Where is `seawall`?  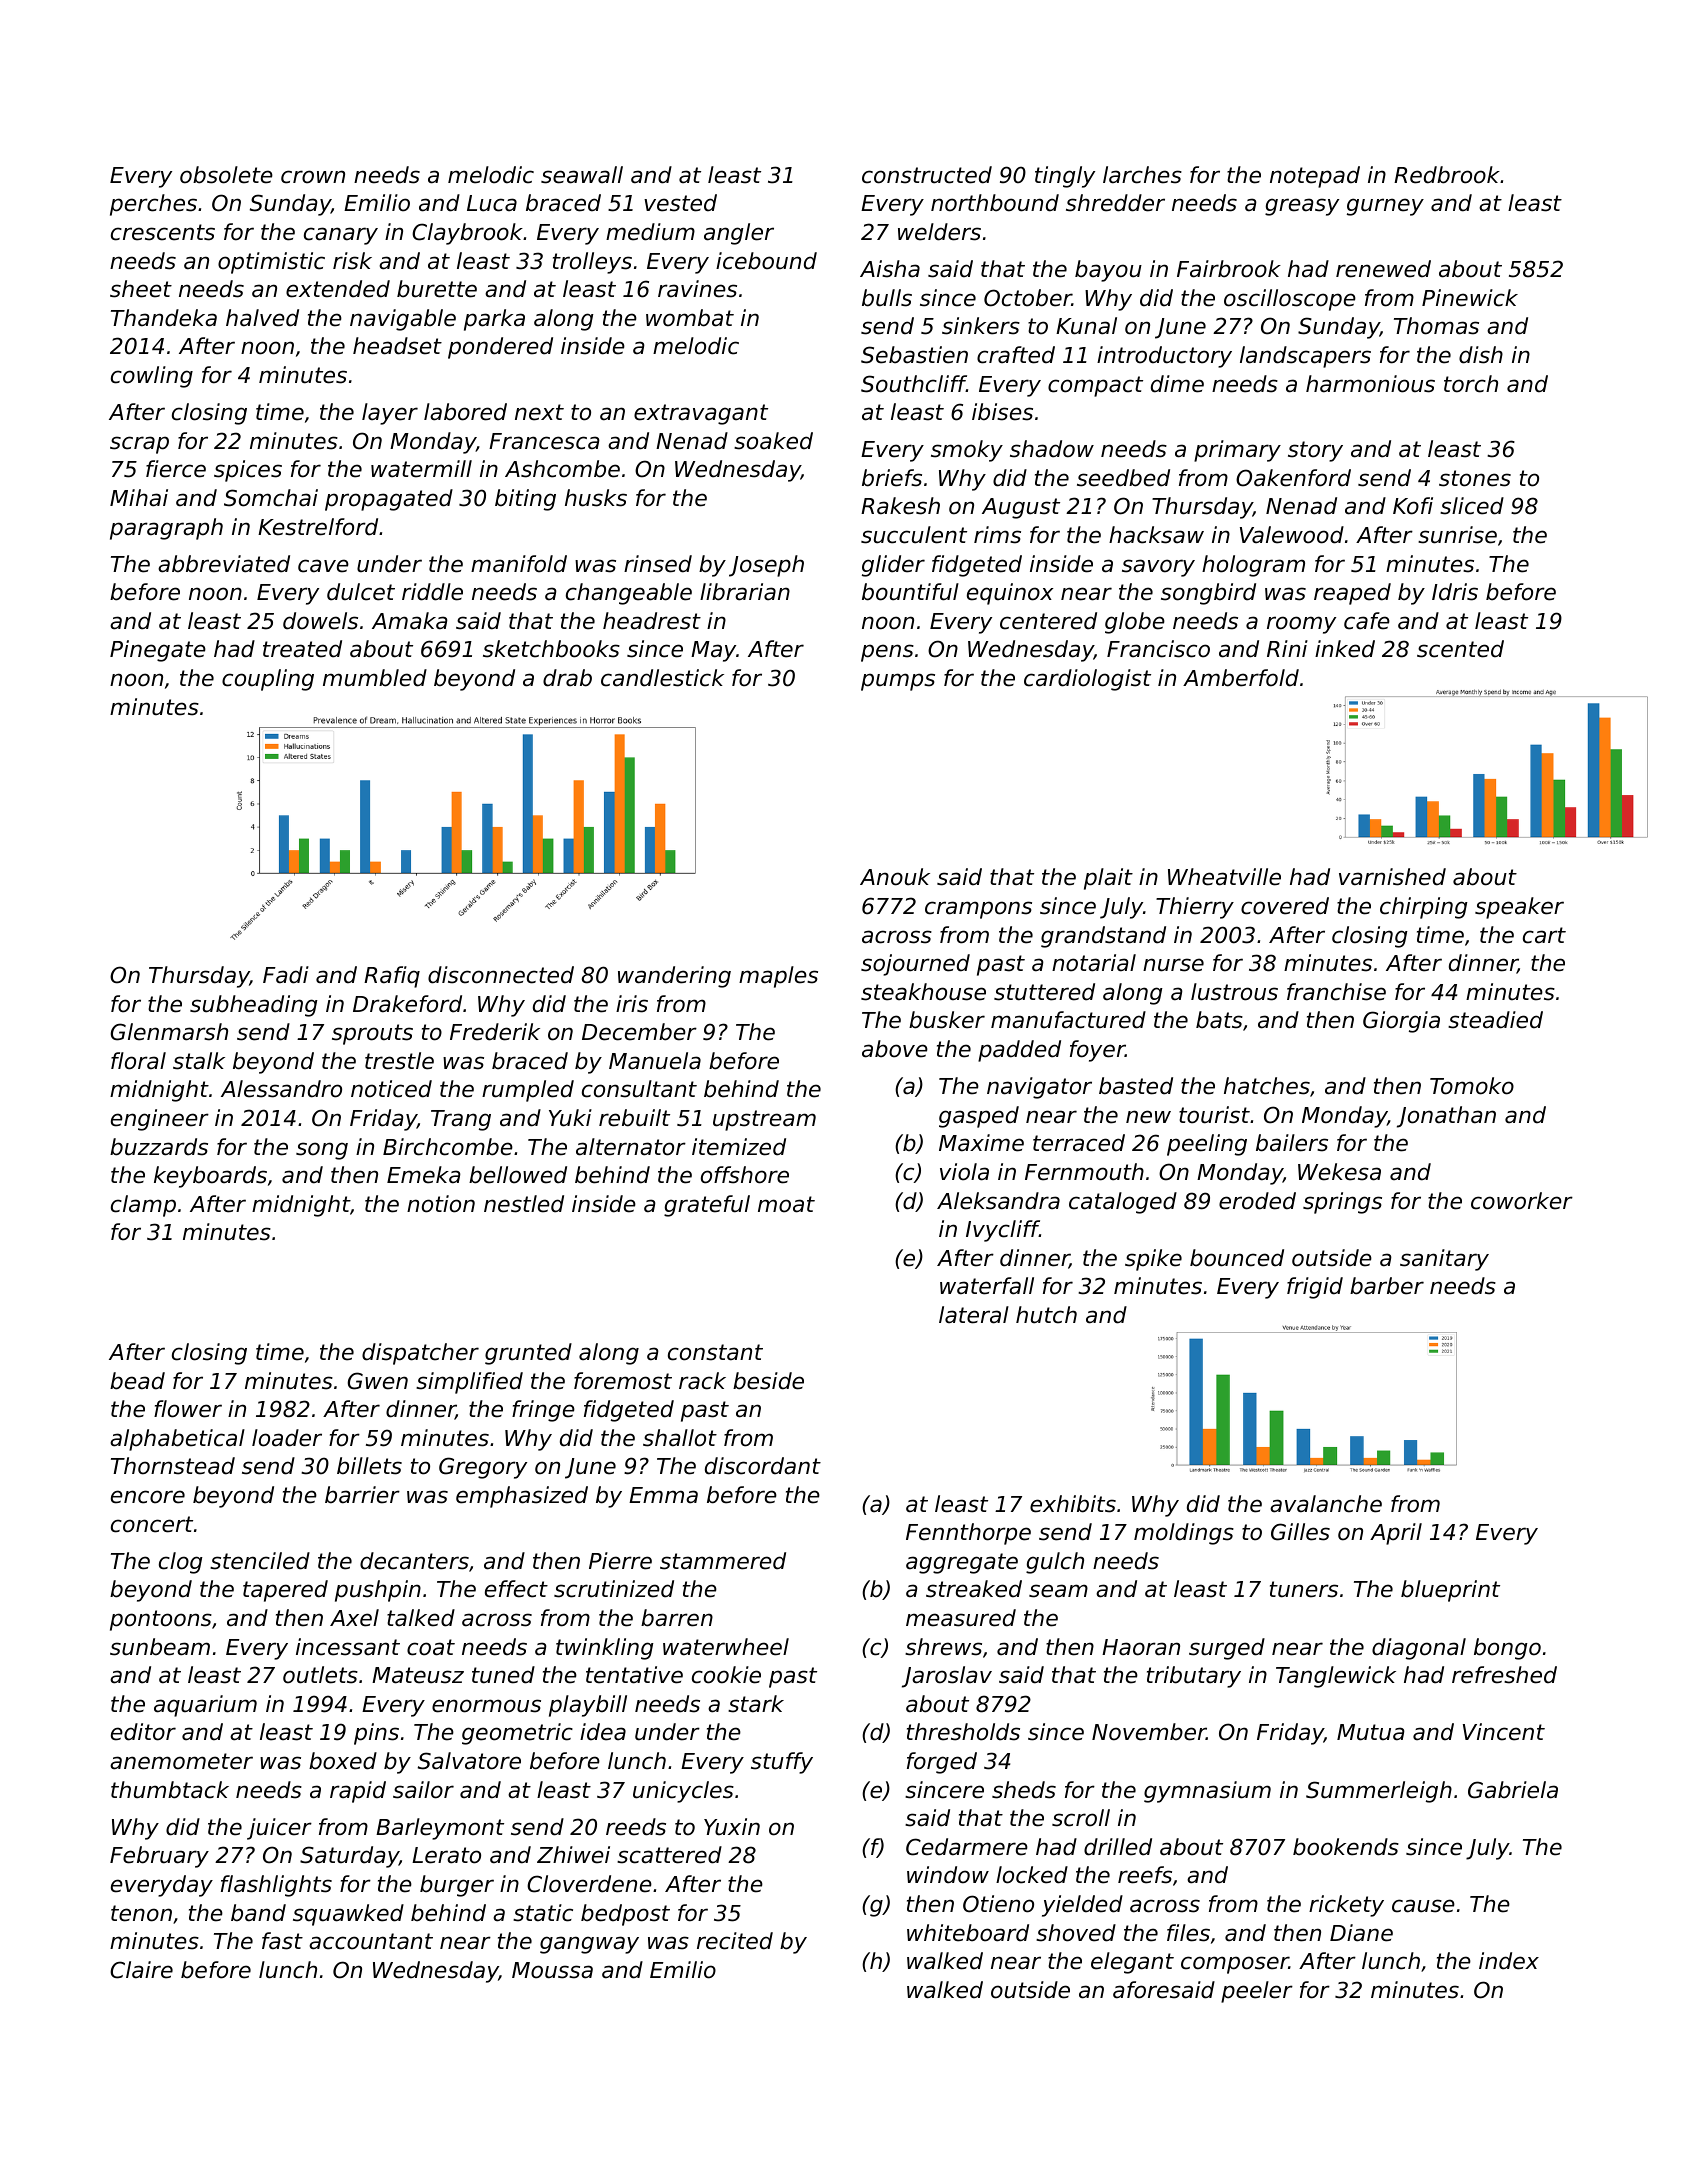
seawall is located at coordinates (582, 175).
